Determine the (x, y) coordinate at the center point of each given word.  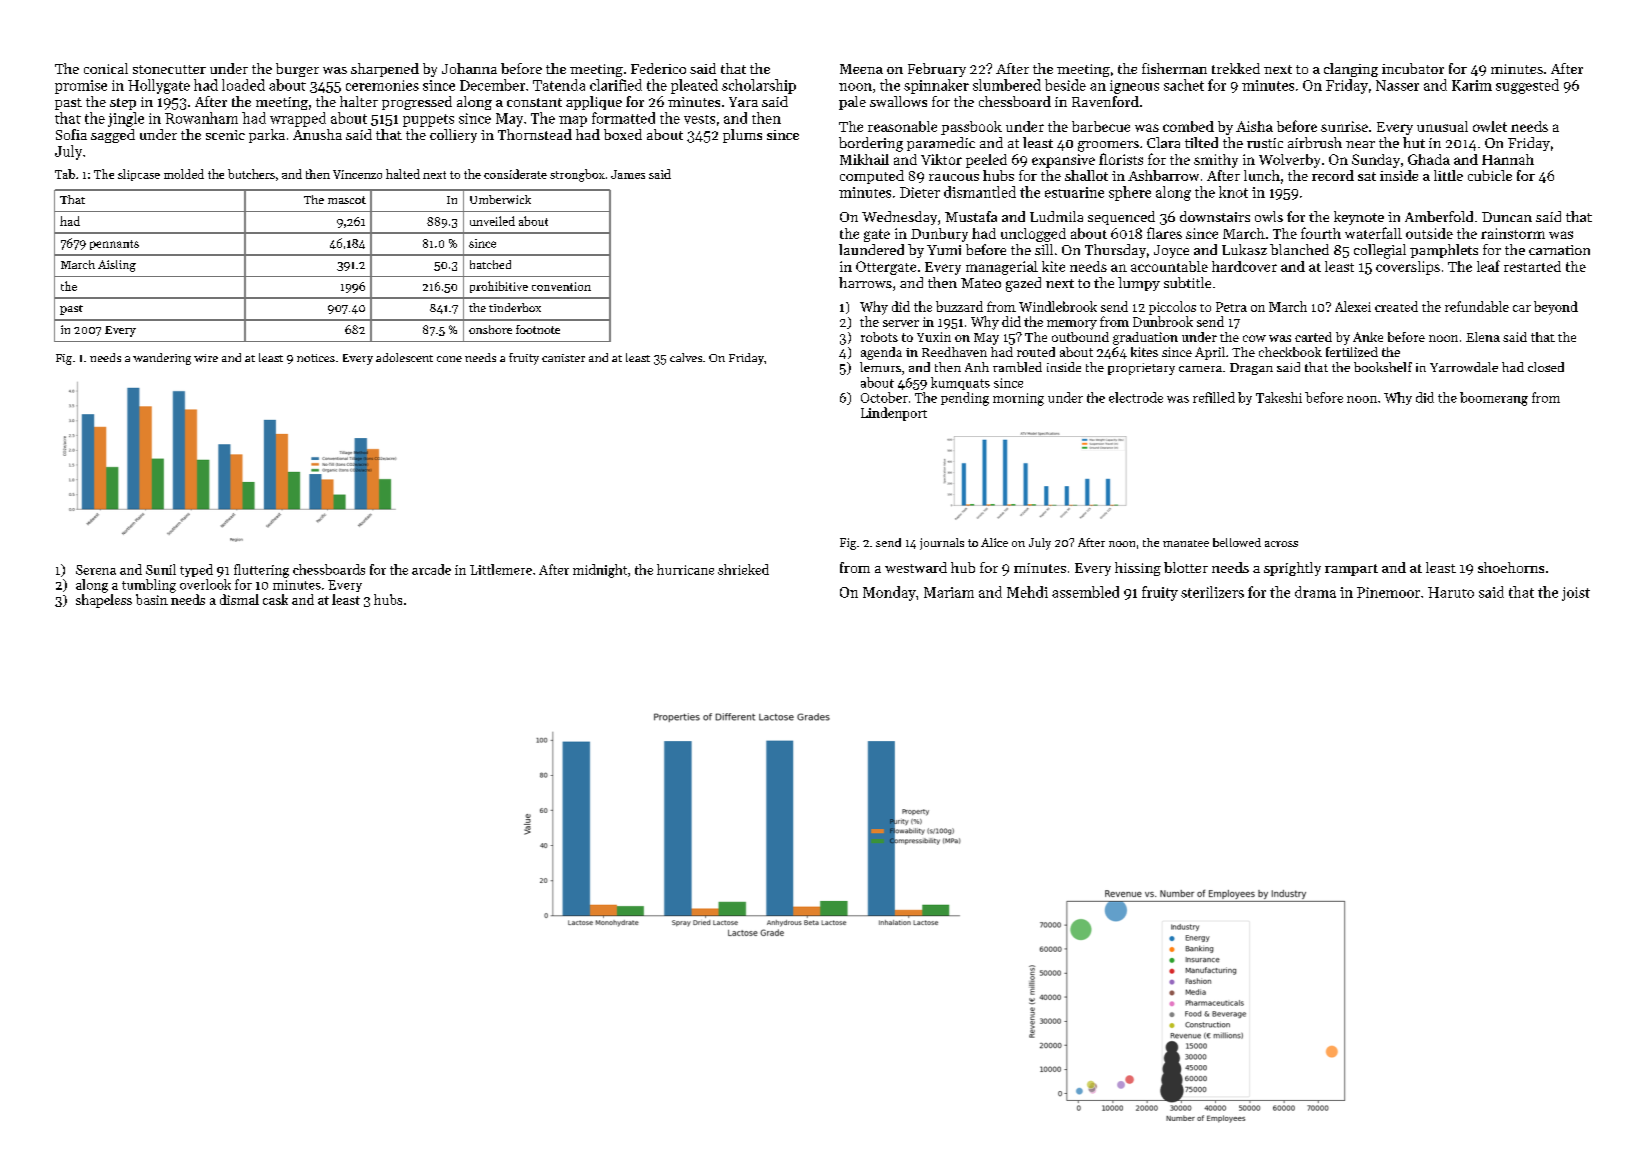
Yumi (944, 250)
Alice (994, 542)
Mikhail (864, 159)
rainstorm (1513, 233)
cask (275, 599)
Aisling (117, 266)
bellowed (1237, 542)
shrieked (743, 569)
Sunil (161, 569)
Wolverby (1289, 161)
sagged (113, 136)
